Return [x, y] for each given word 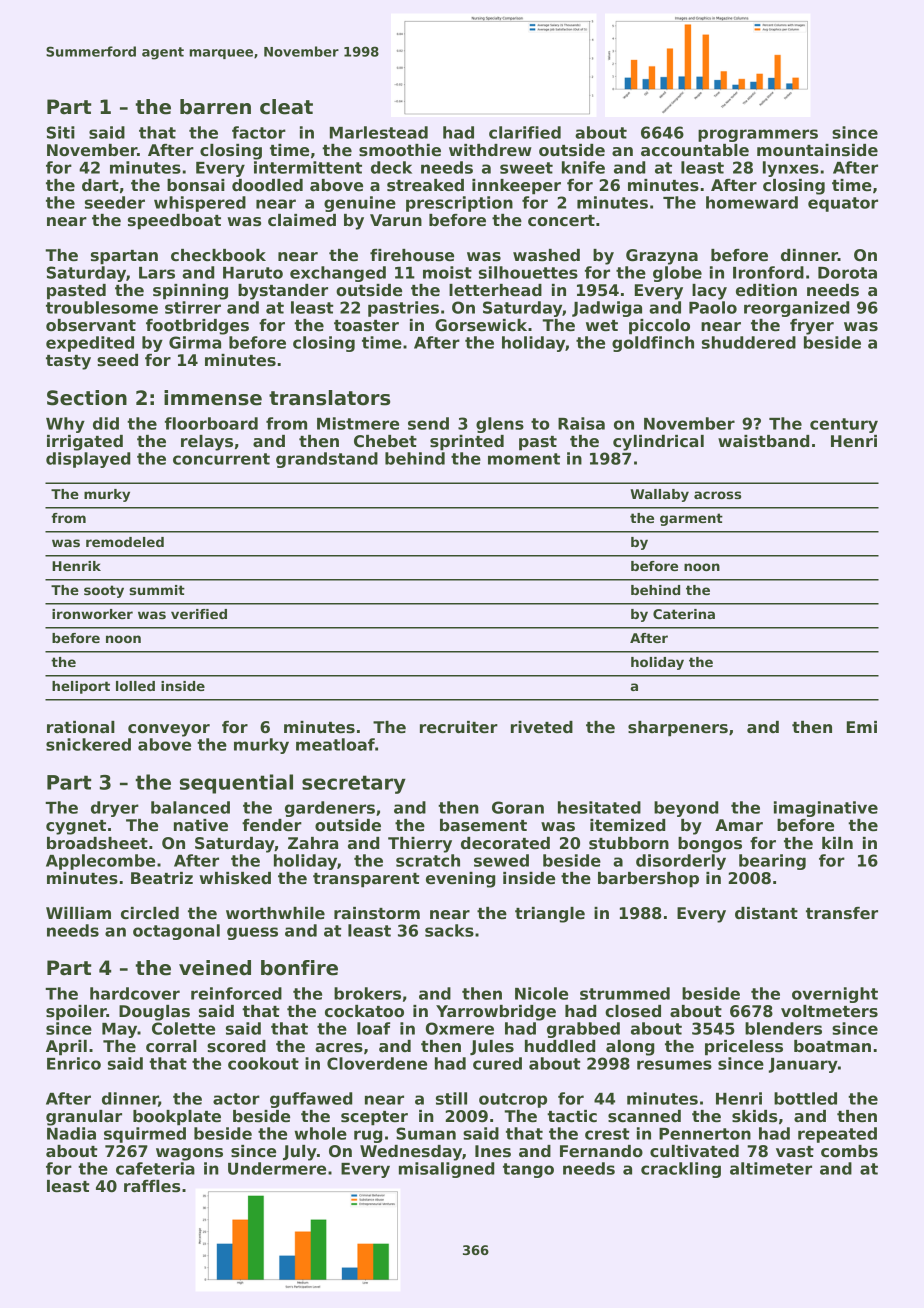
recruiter [459, 727]
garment [691, 519]
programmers [758, 135]
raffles [152, 1186]
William [78, 913]
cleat [286, 107]
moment [524, 459]
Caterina [684, 614]
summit [157, 590]
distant [766, 913]
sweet [526, 168]
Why [65, 425]
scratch [428, 860]
